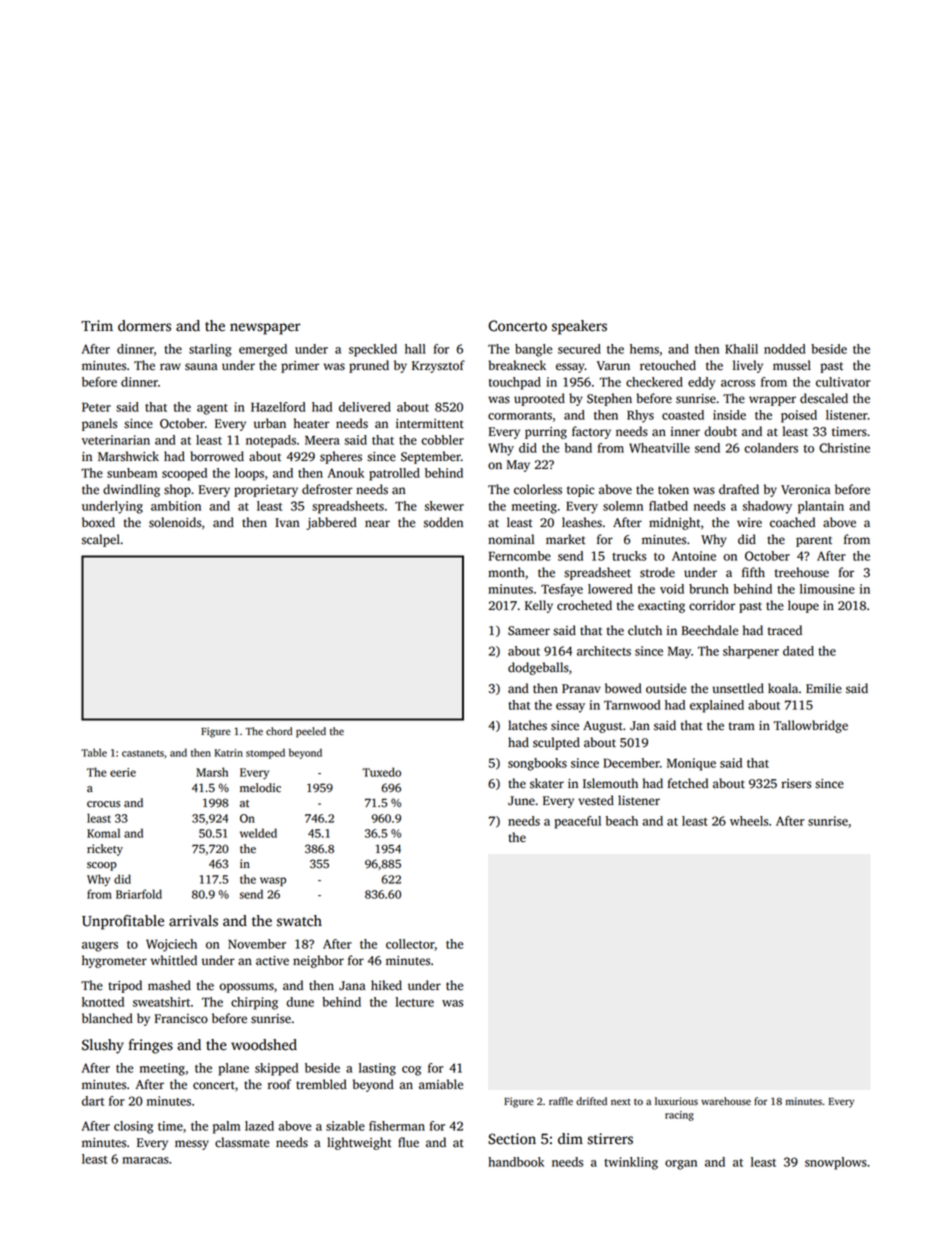 The image size is (952, 1233). What do you see at coordinates (101, 540) in the screenshot?
I see `scalpel` at bounding box center [101, 540].
